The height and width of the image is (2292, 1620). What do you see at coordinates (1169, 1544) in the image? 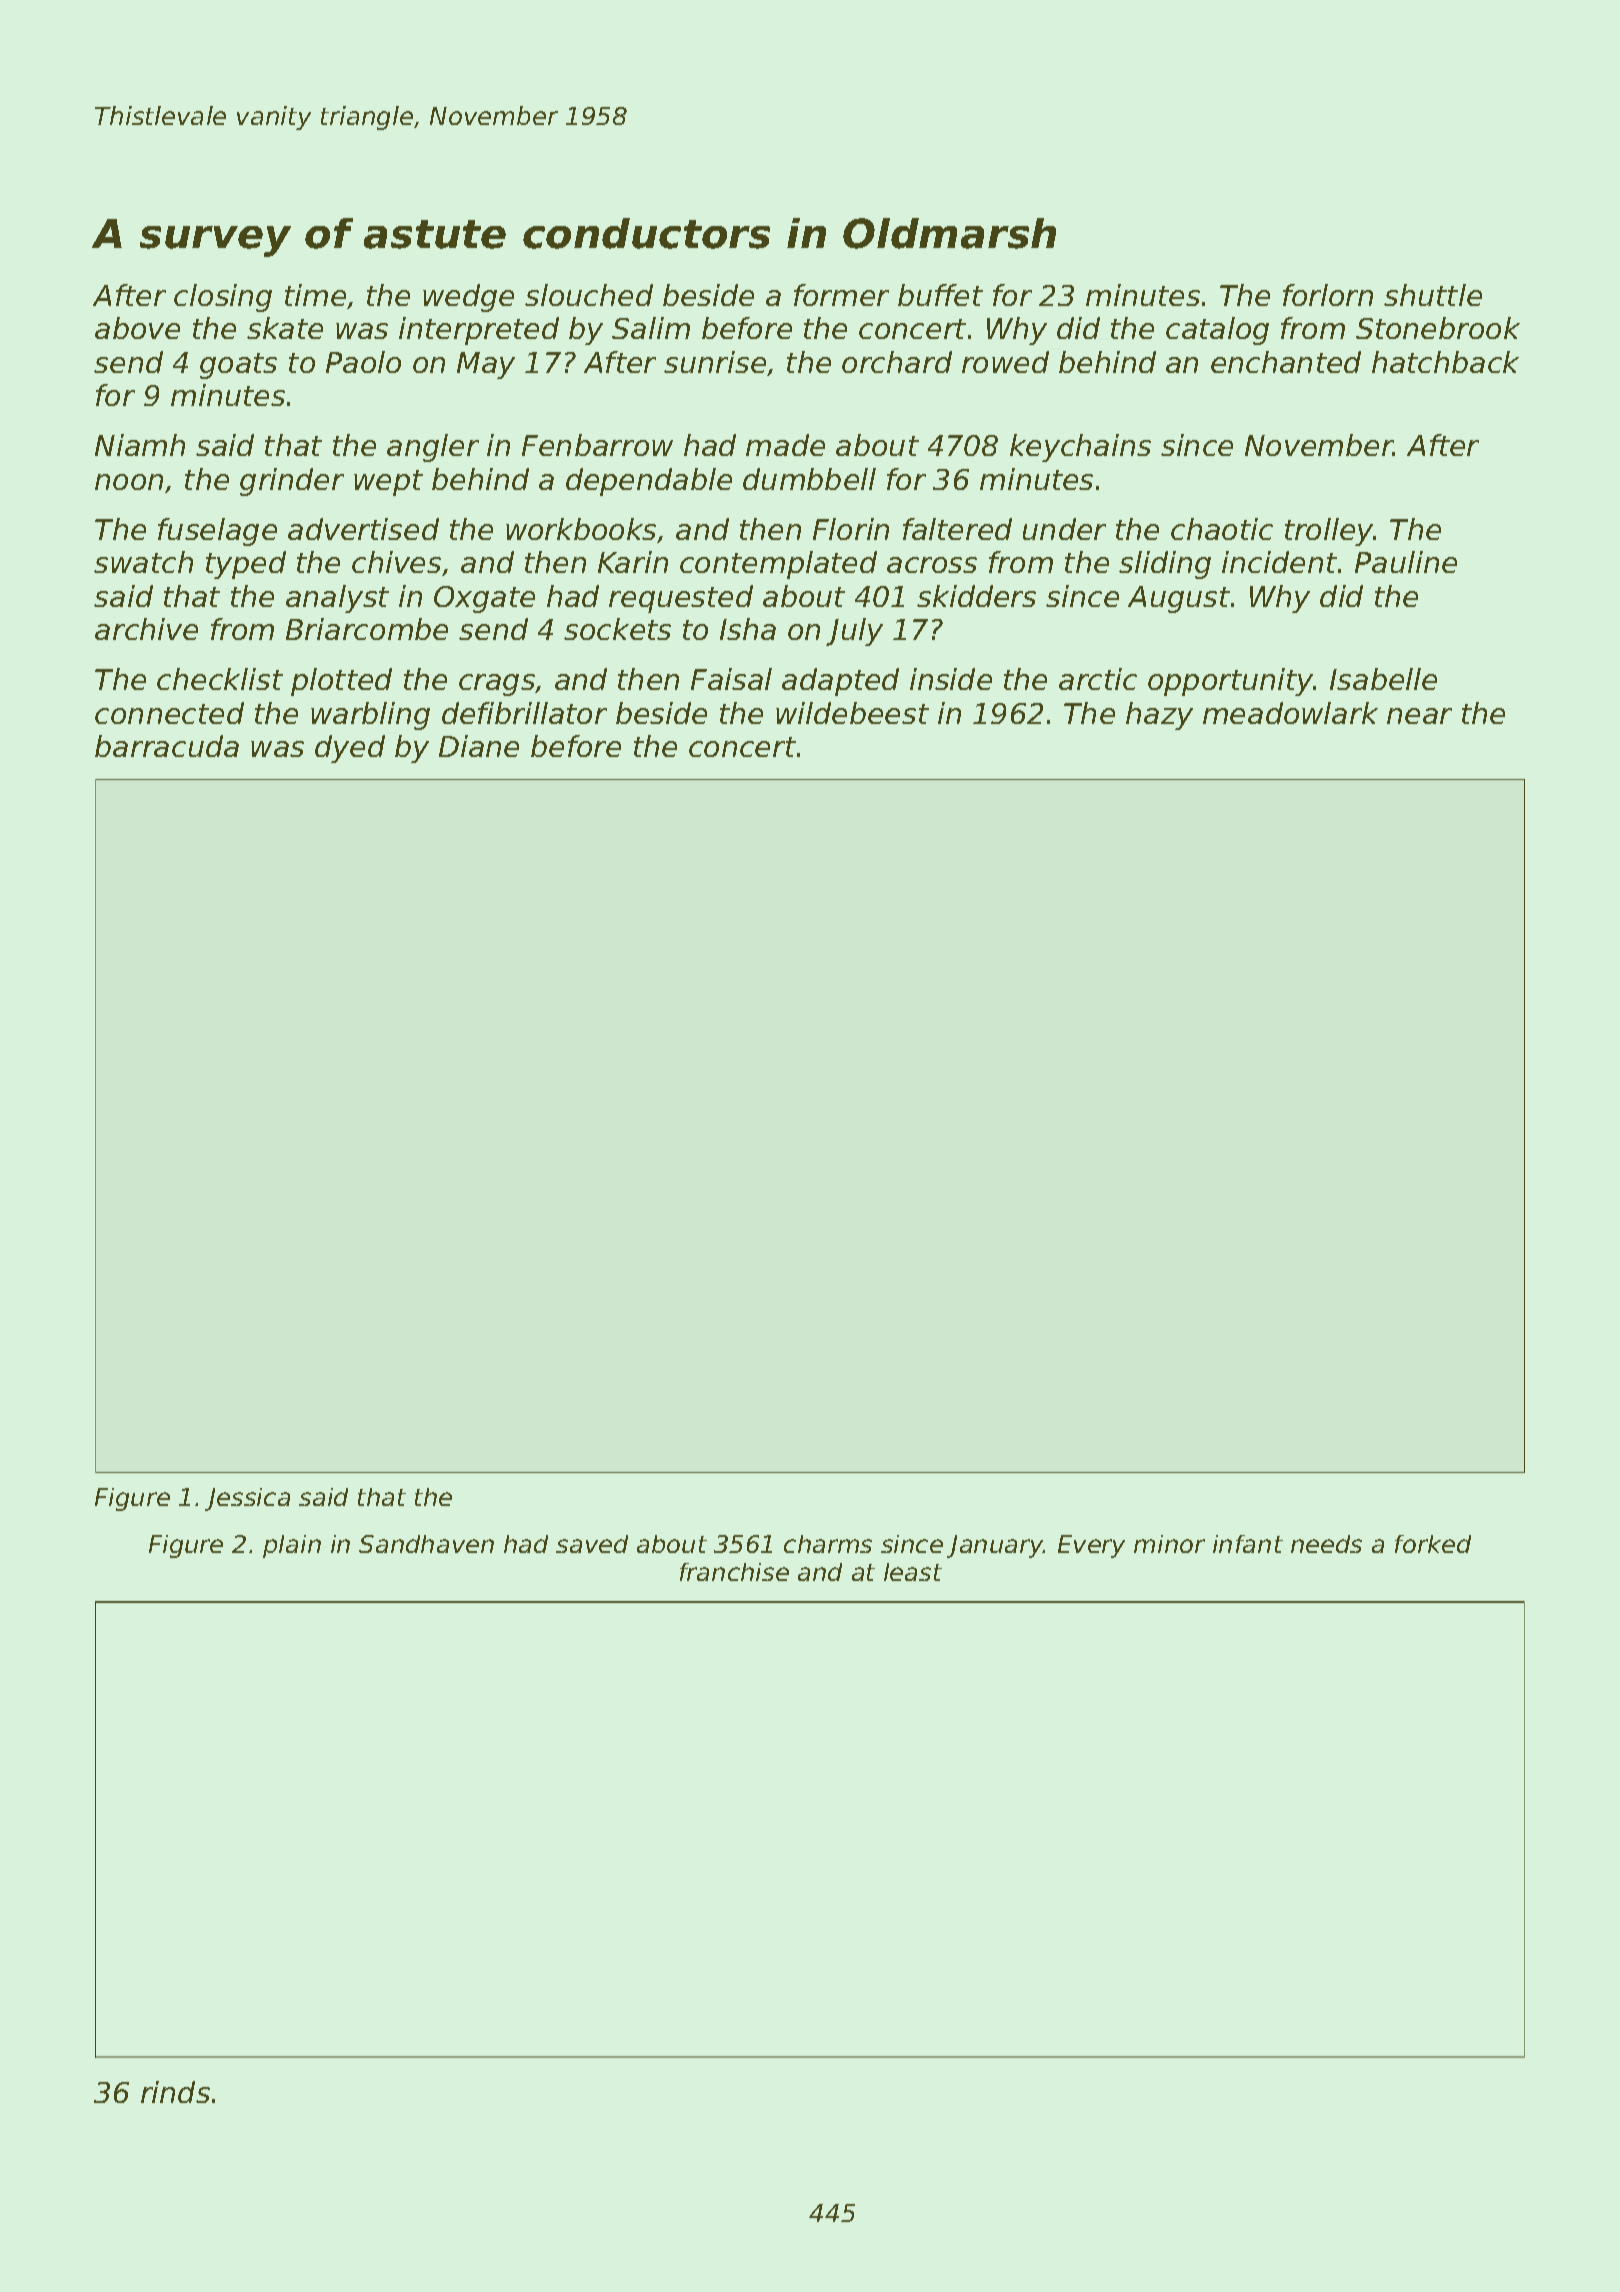
I see `minor` at bounding box center [1169, 1544].
